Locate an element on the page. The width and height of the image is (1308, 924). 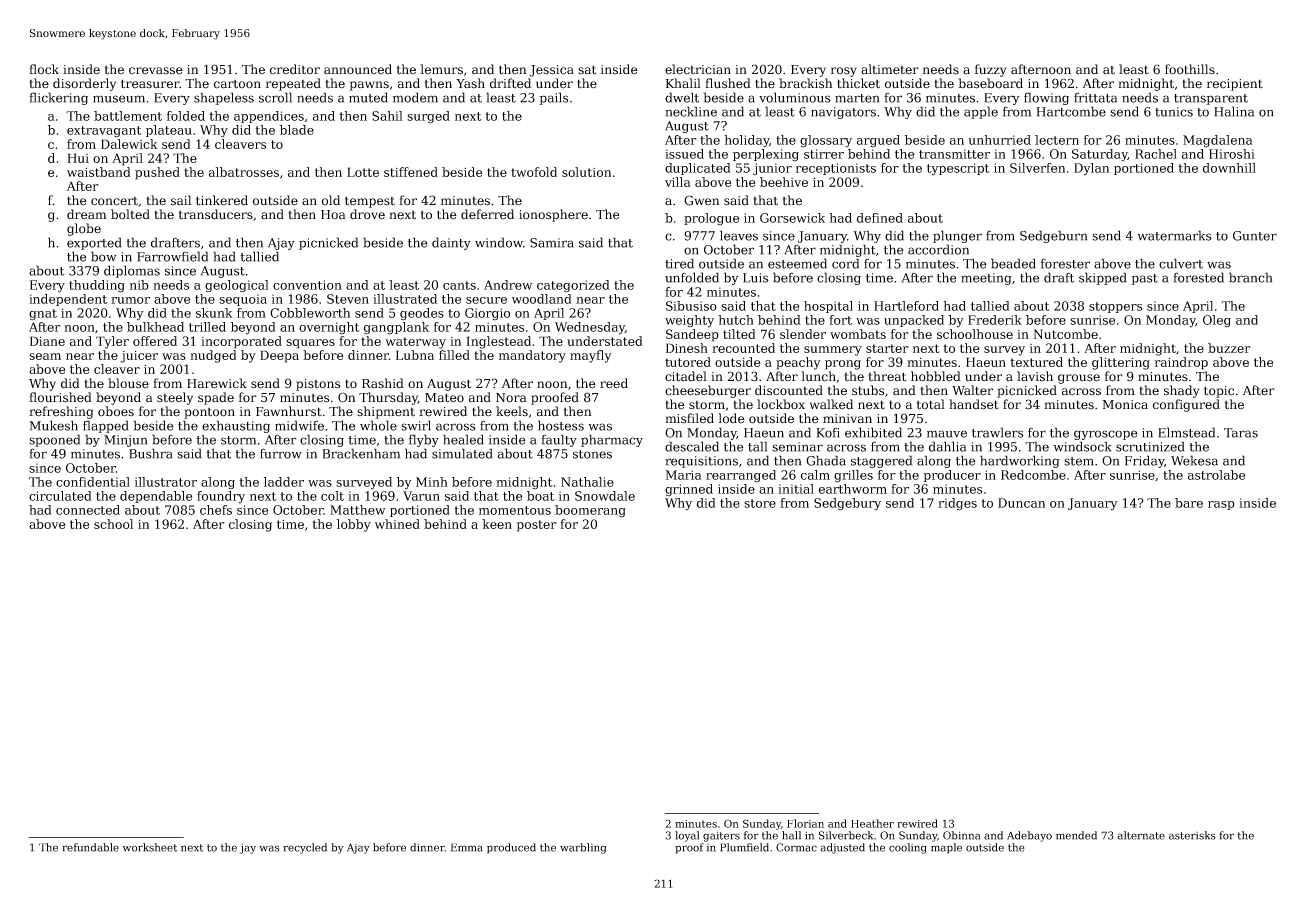
connected is located at coordinates (88, 510).
